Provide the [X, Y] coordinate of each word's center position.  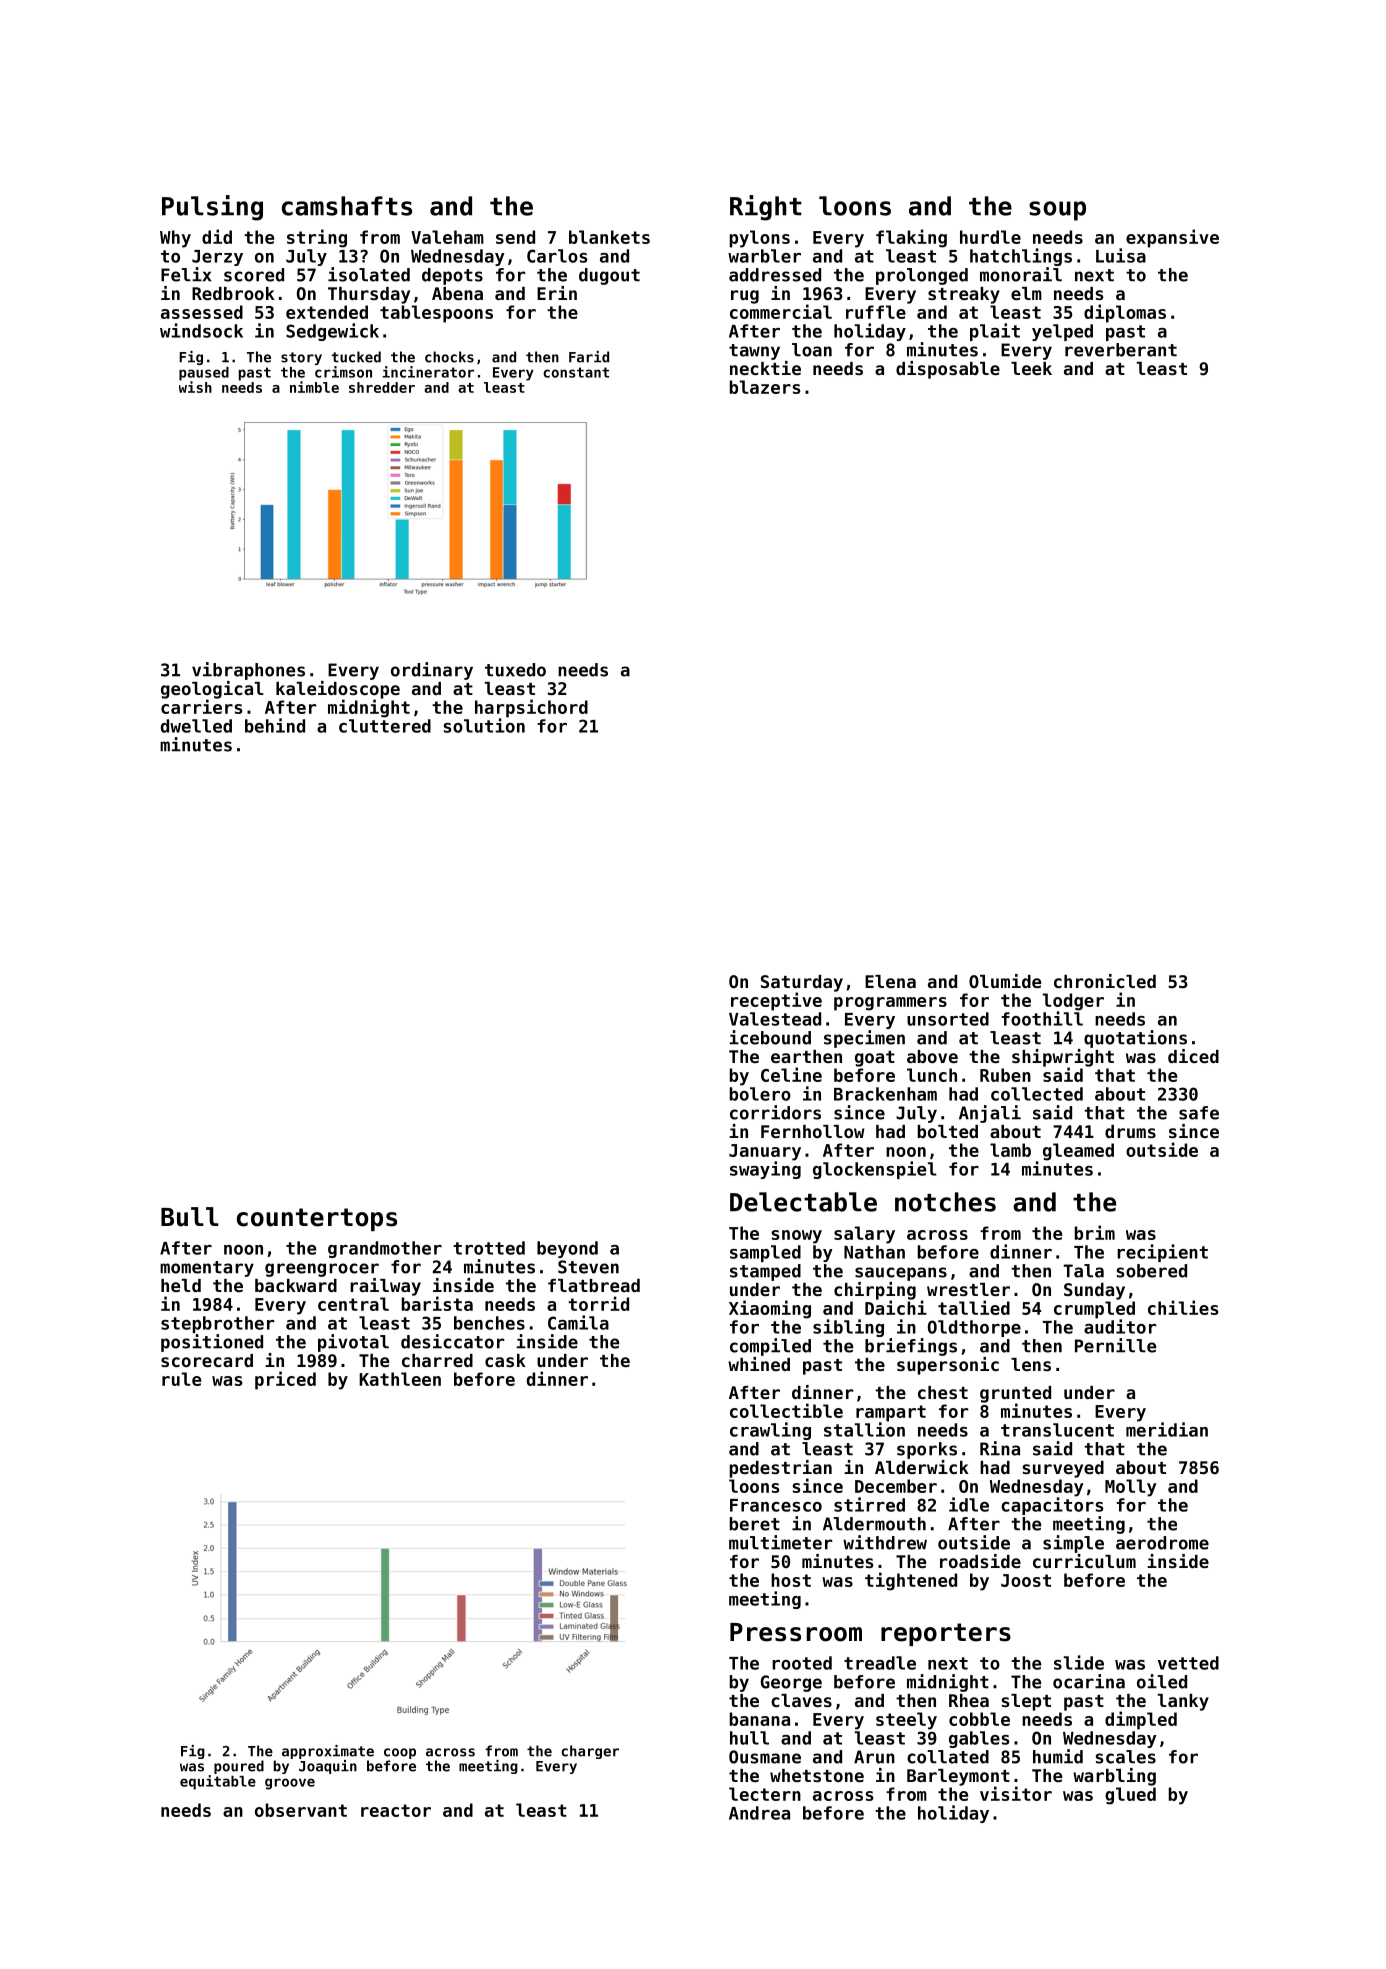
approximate [328, 1752]
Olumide [1005, 981]
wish [195, 387]
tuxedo [515, 670]
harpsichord [531, 708]
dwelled [196, 726]
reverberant [1121, 350]
